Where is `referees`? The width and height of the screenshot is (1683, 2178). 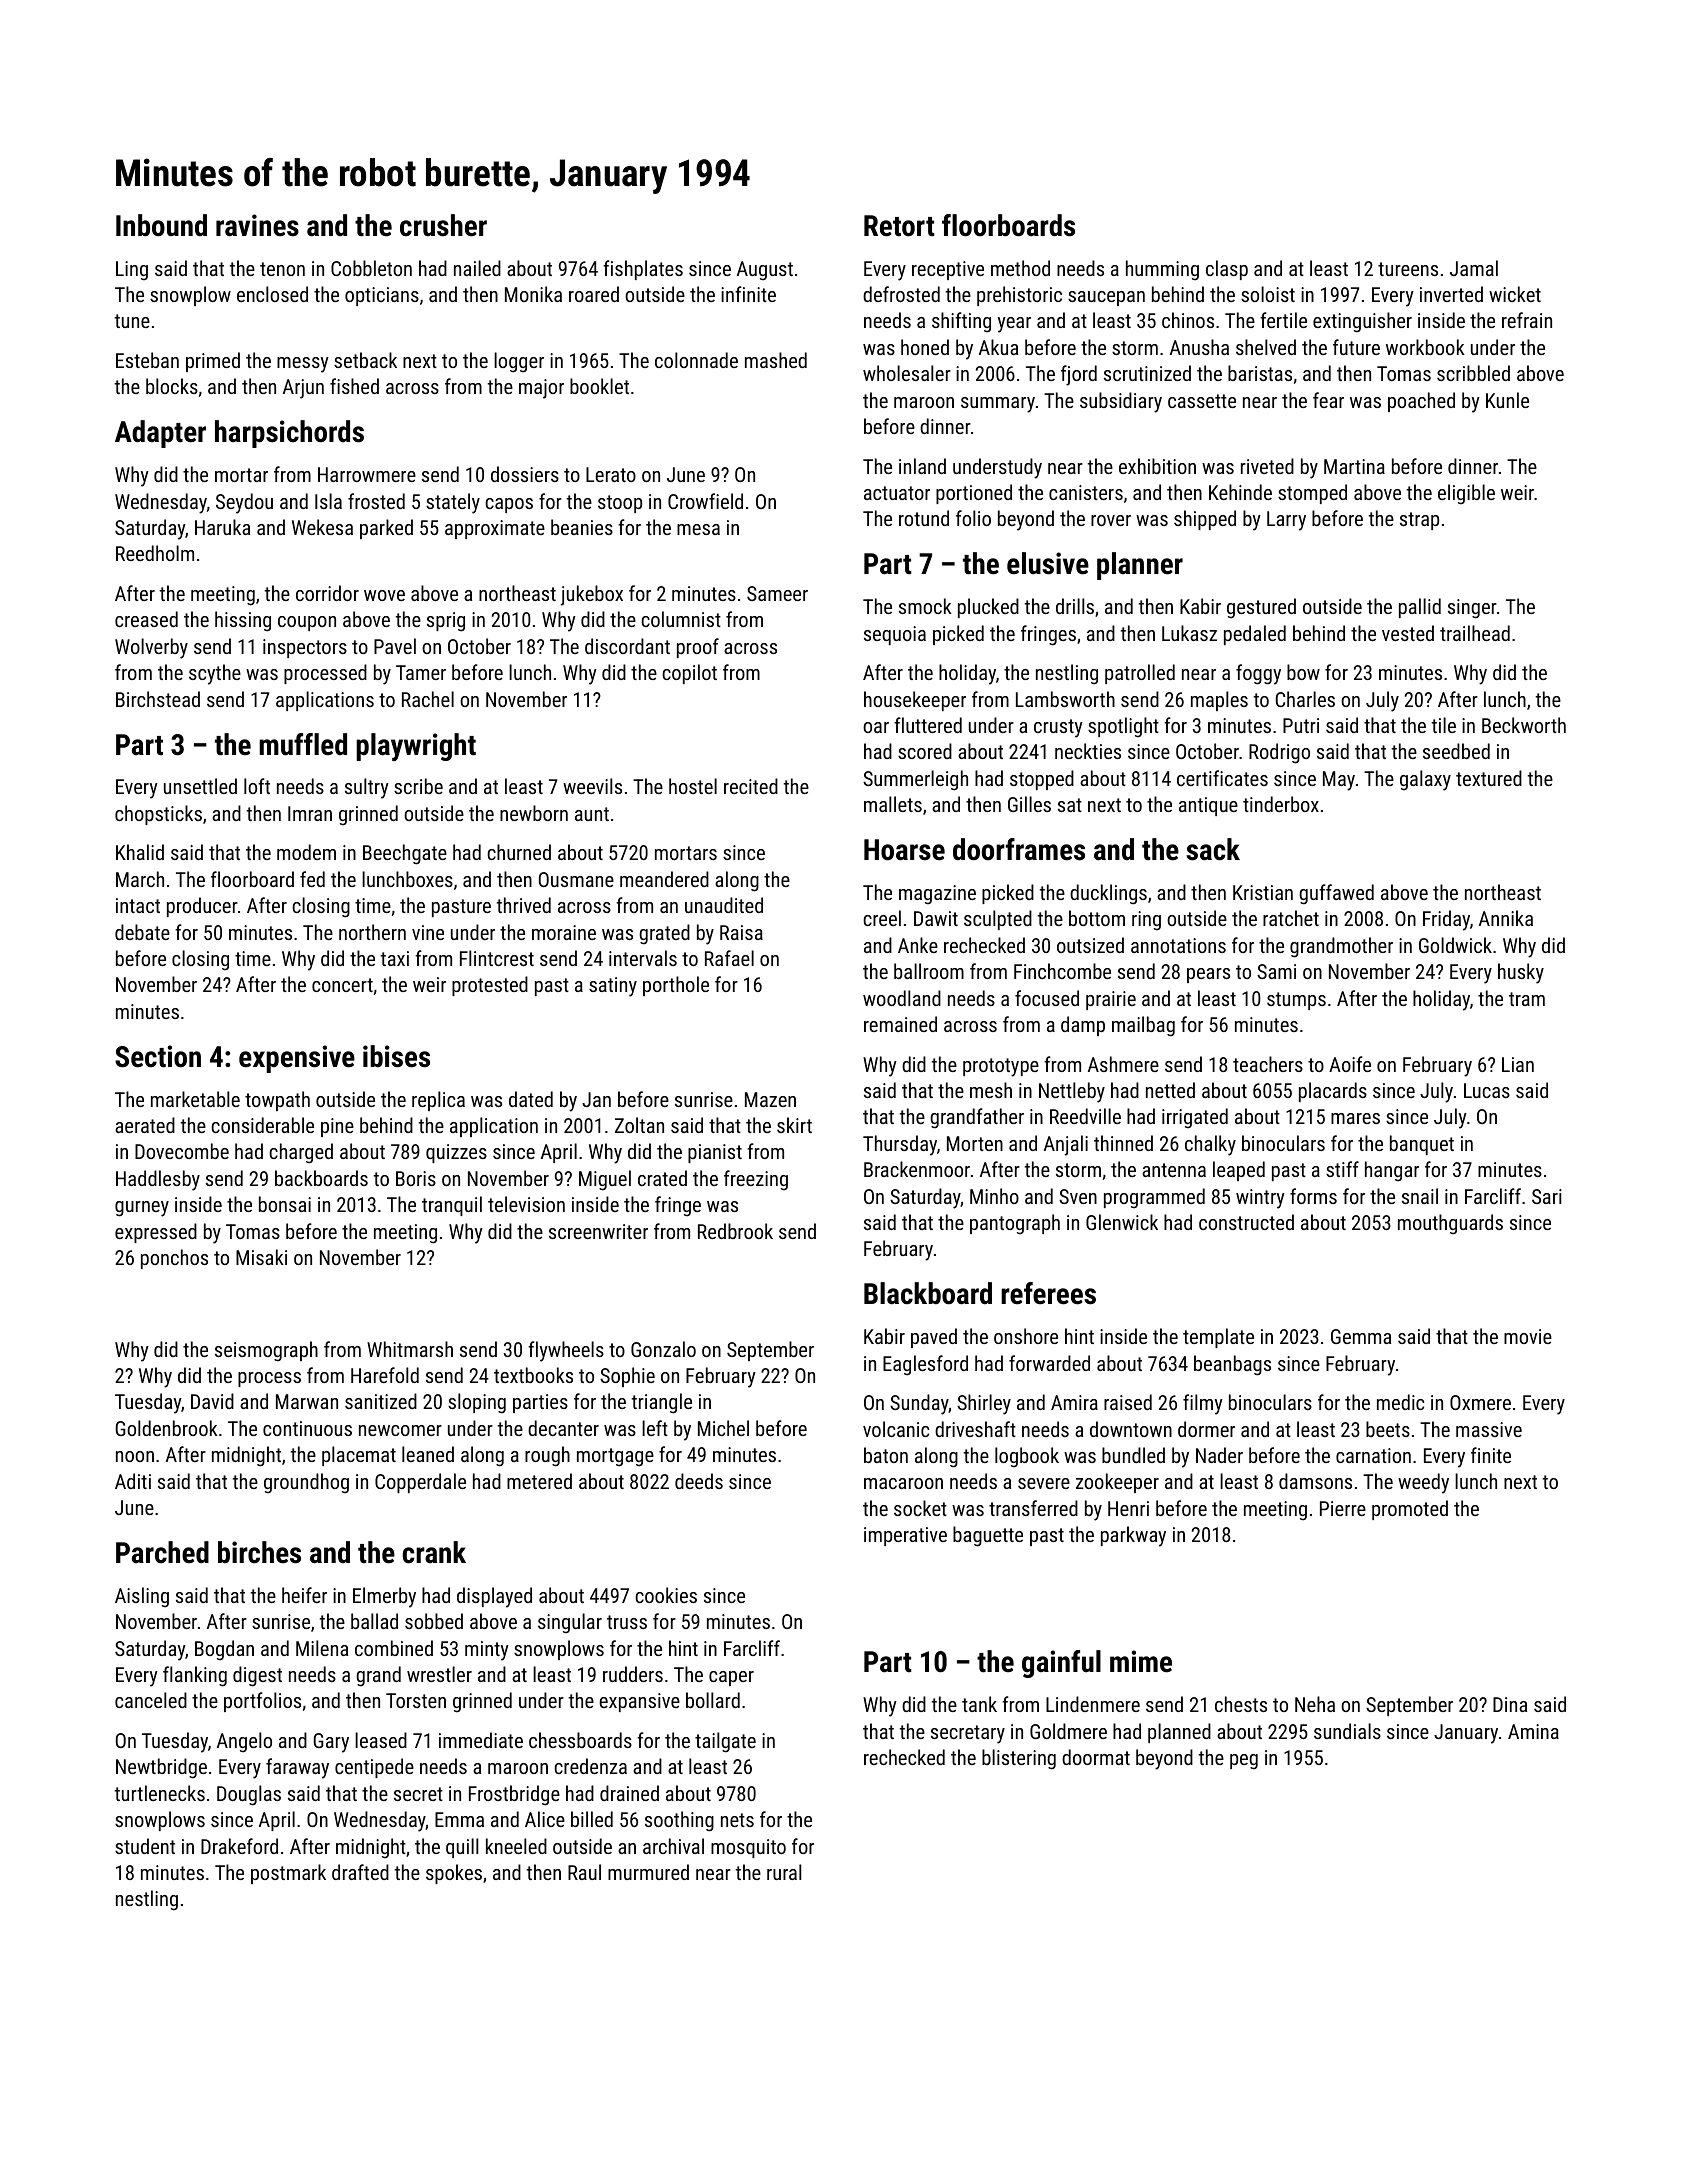
referees is located at coordinates (1048, 1293).
